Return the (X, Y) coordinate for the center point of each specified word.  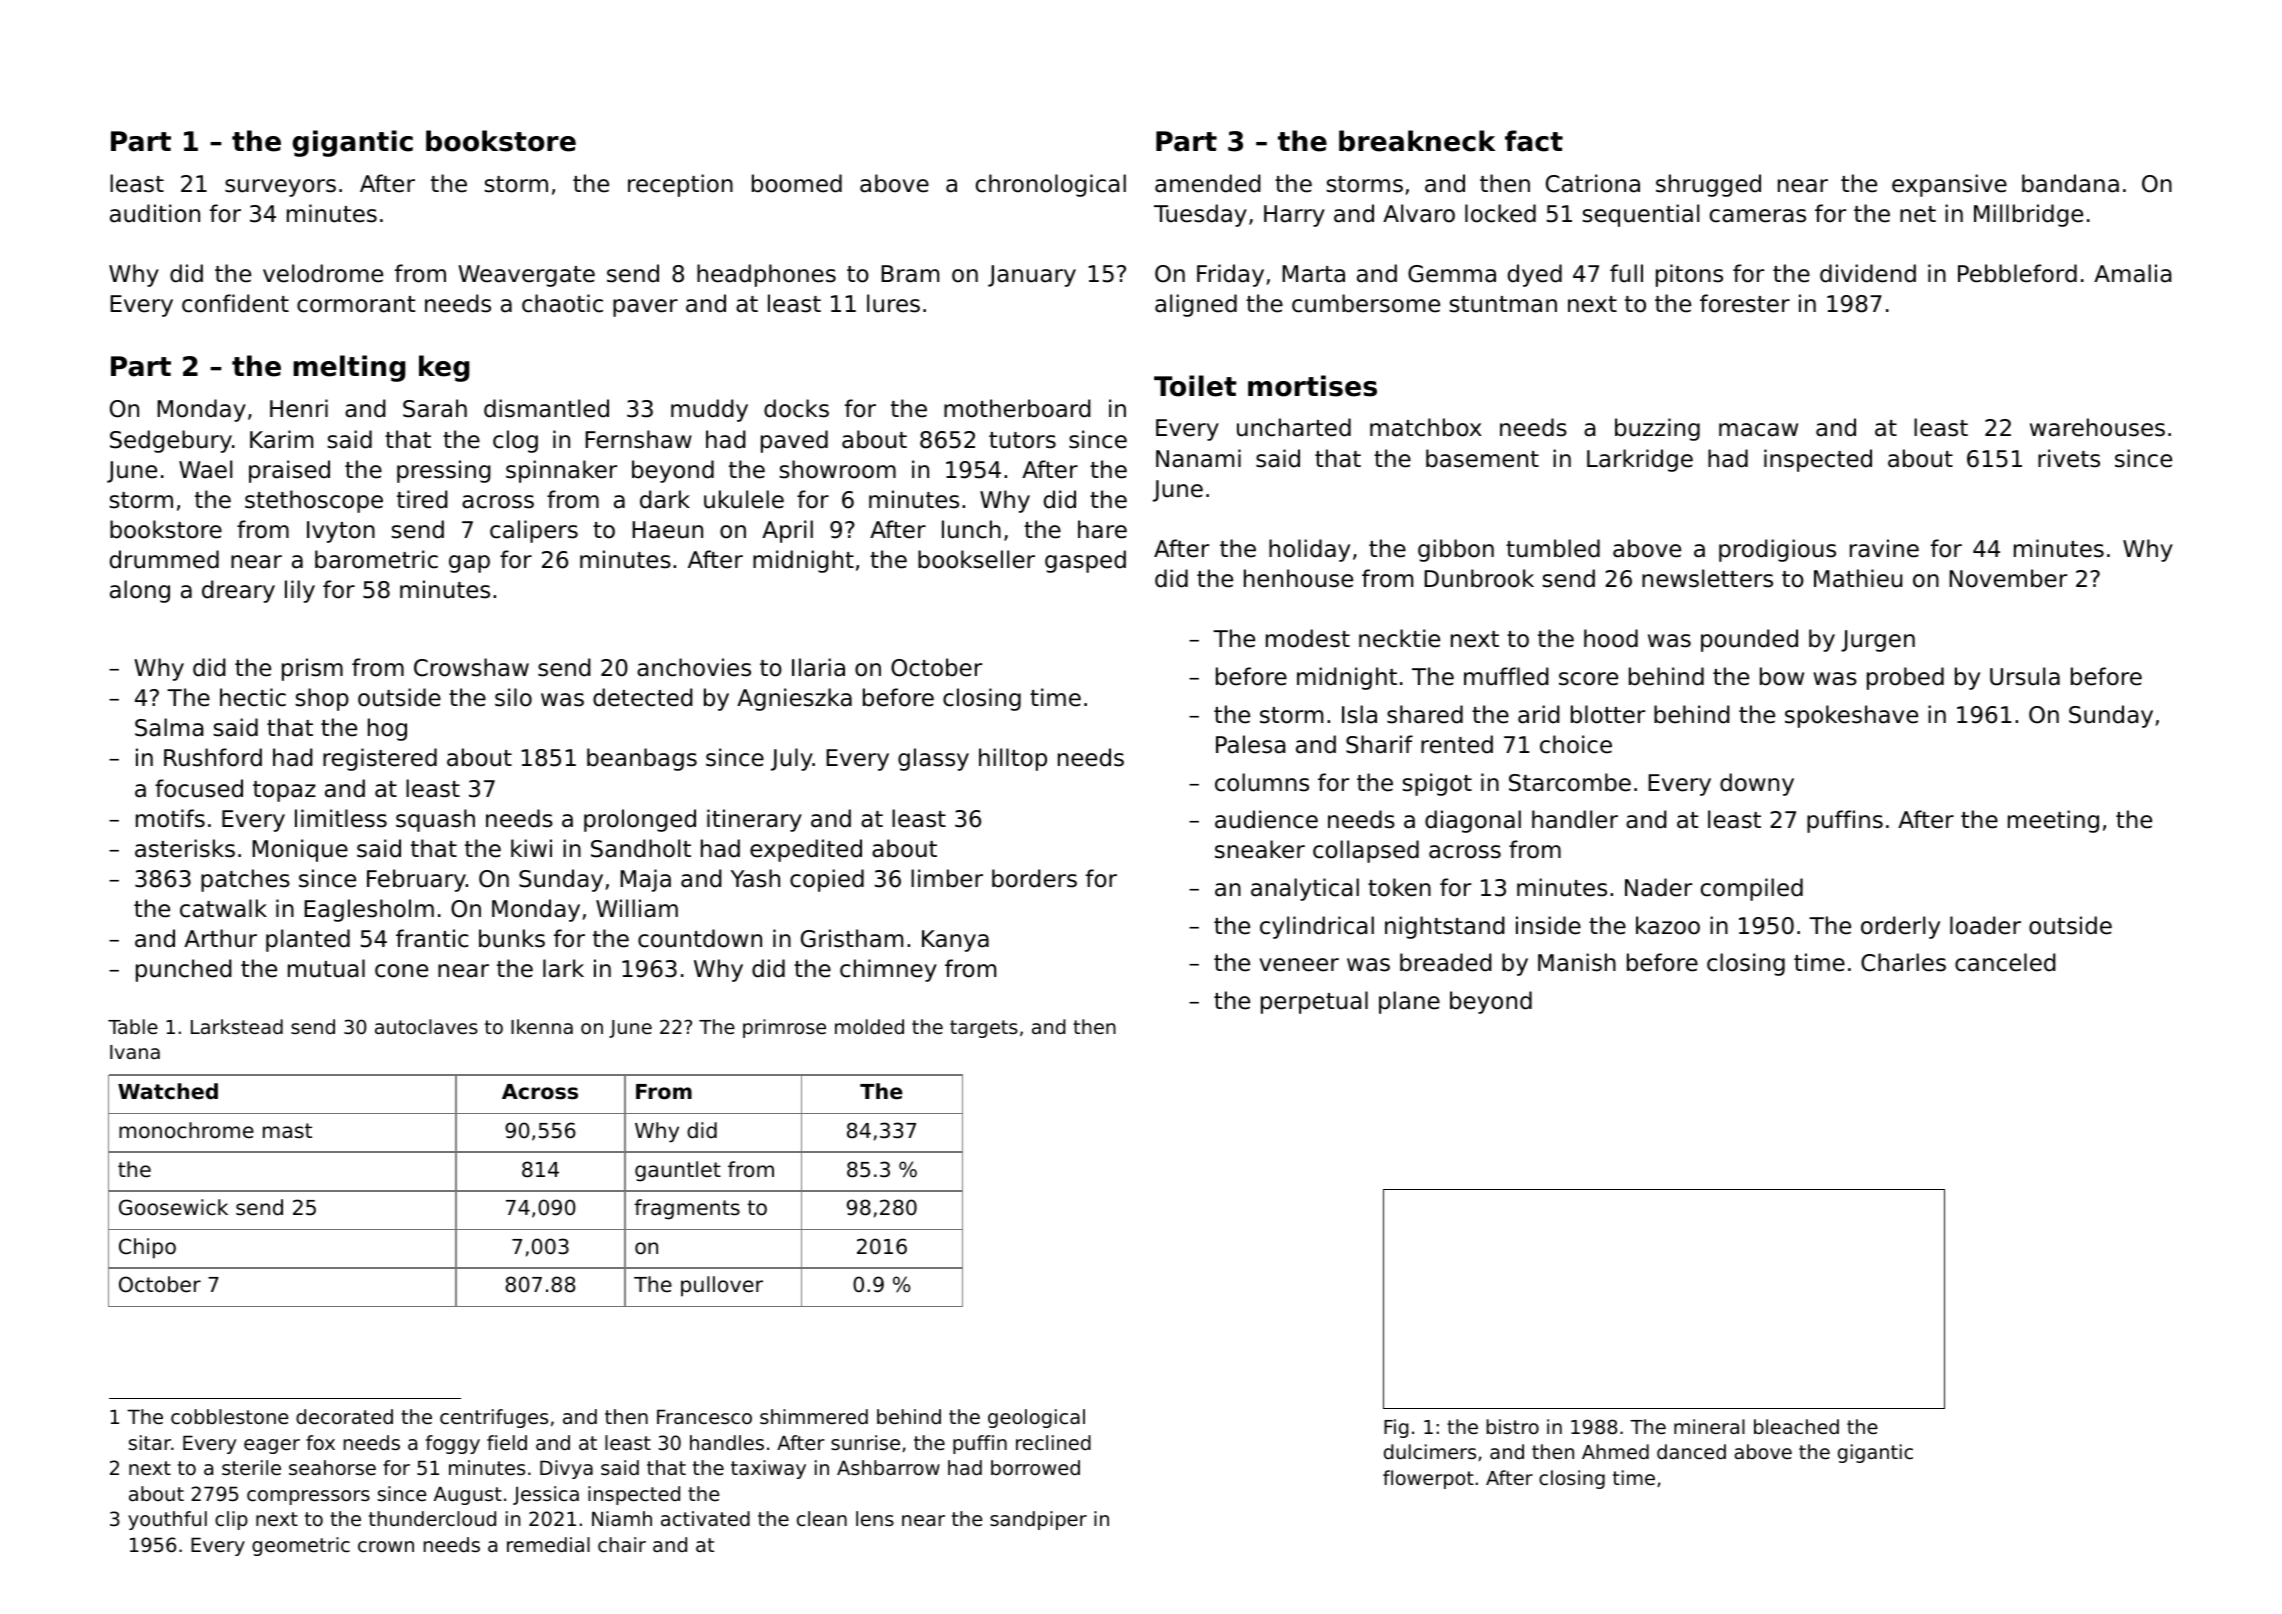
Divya (566, 1469)
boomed (797, 183)
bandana (2070, 183)
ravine (1884, 548)
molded (869, 1026)
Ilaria (818, 667)
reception (680, 185)
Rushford (213, 757)
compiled (1752, 889)
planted (308, 940)
